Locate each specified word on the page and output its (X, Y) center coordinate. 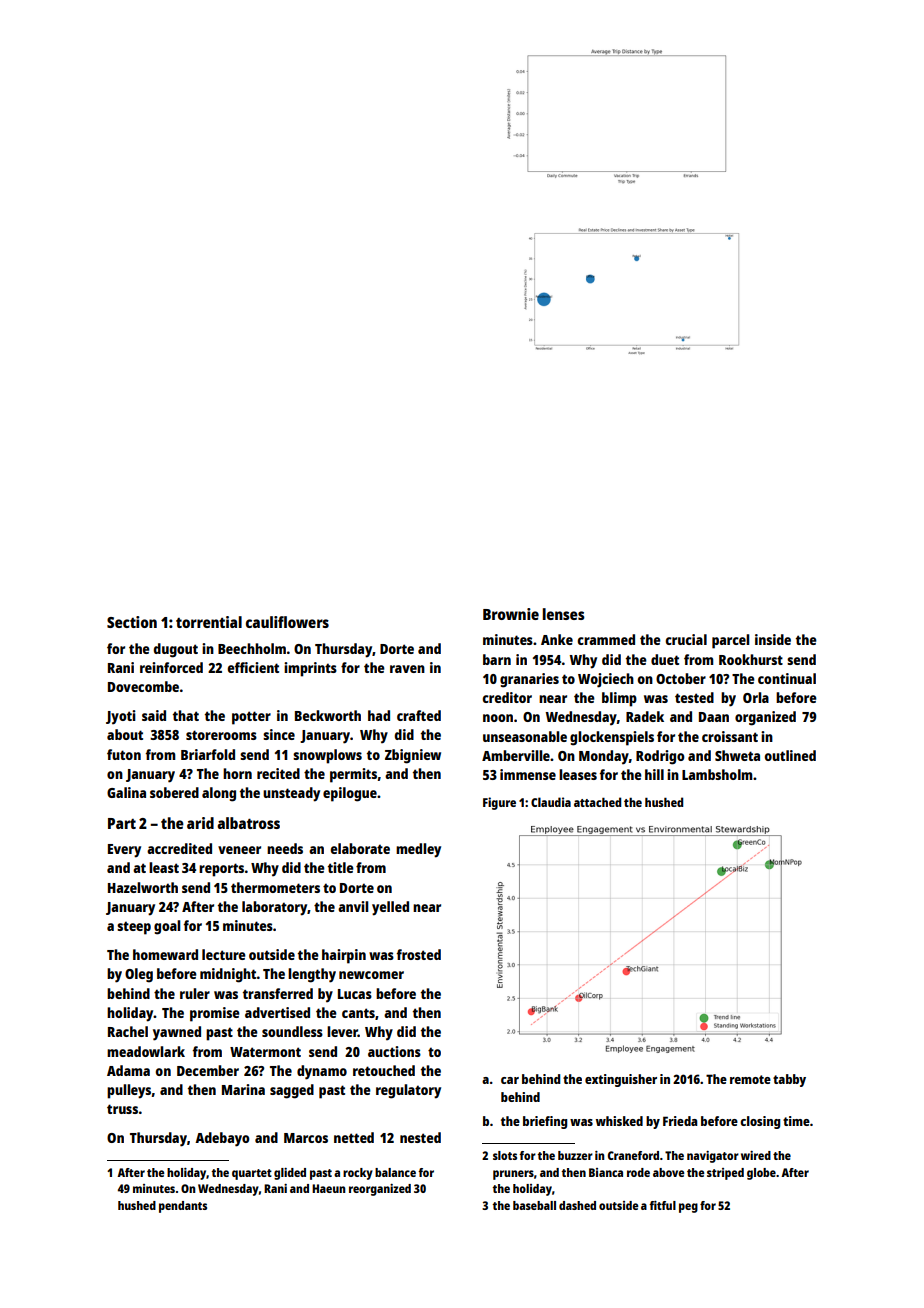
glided (290, 1174)
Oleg (139, 975)
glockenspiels (612, 738)
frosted (419, 954)
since (279, 734)
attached (597, 802)
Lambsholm (717, 774)
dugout (175, 650)
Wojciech (606, 680)
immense (528, 774)
